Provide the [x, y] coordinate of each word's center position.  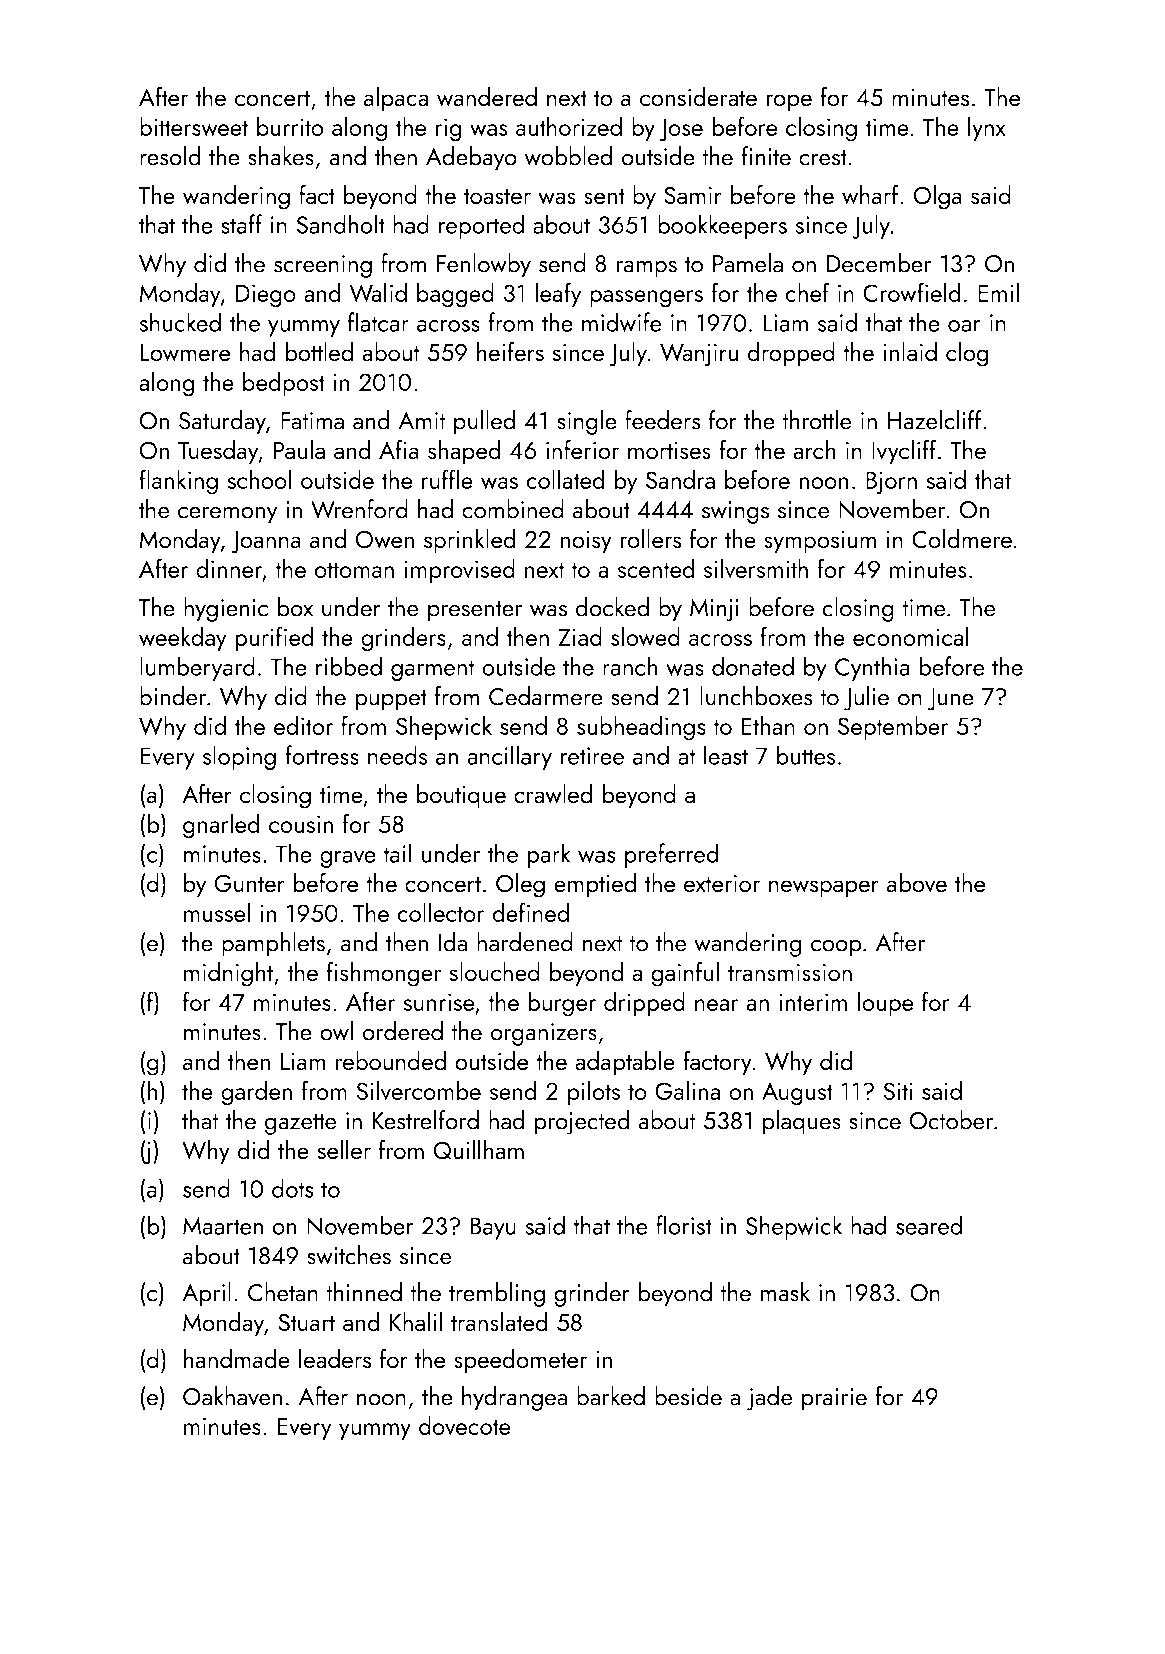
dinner [229, 568]
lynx [987, 128]
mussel [217, 912]
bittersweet [194, 126]
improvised [459, 570]
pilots [594, 1092]
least [726, 755]
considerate [698, 97]
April [206, 1294]
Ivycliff [904, 452]
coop [836, 948]
